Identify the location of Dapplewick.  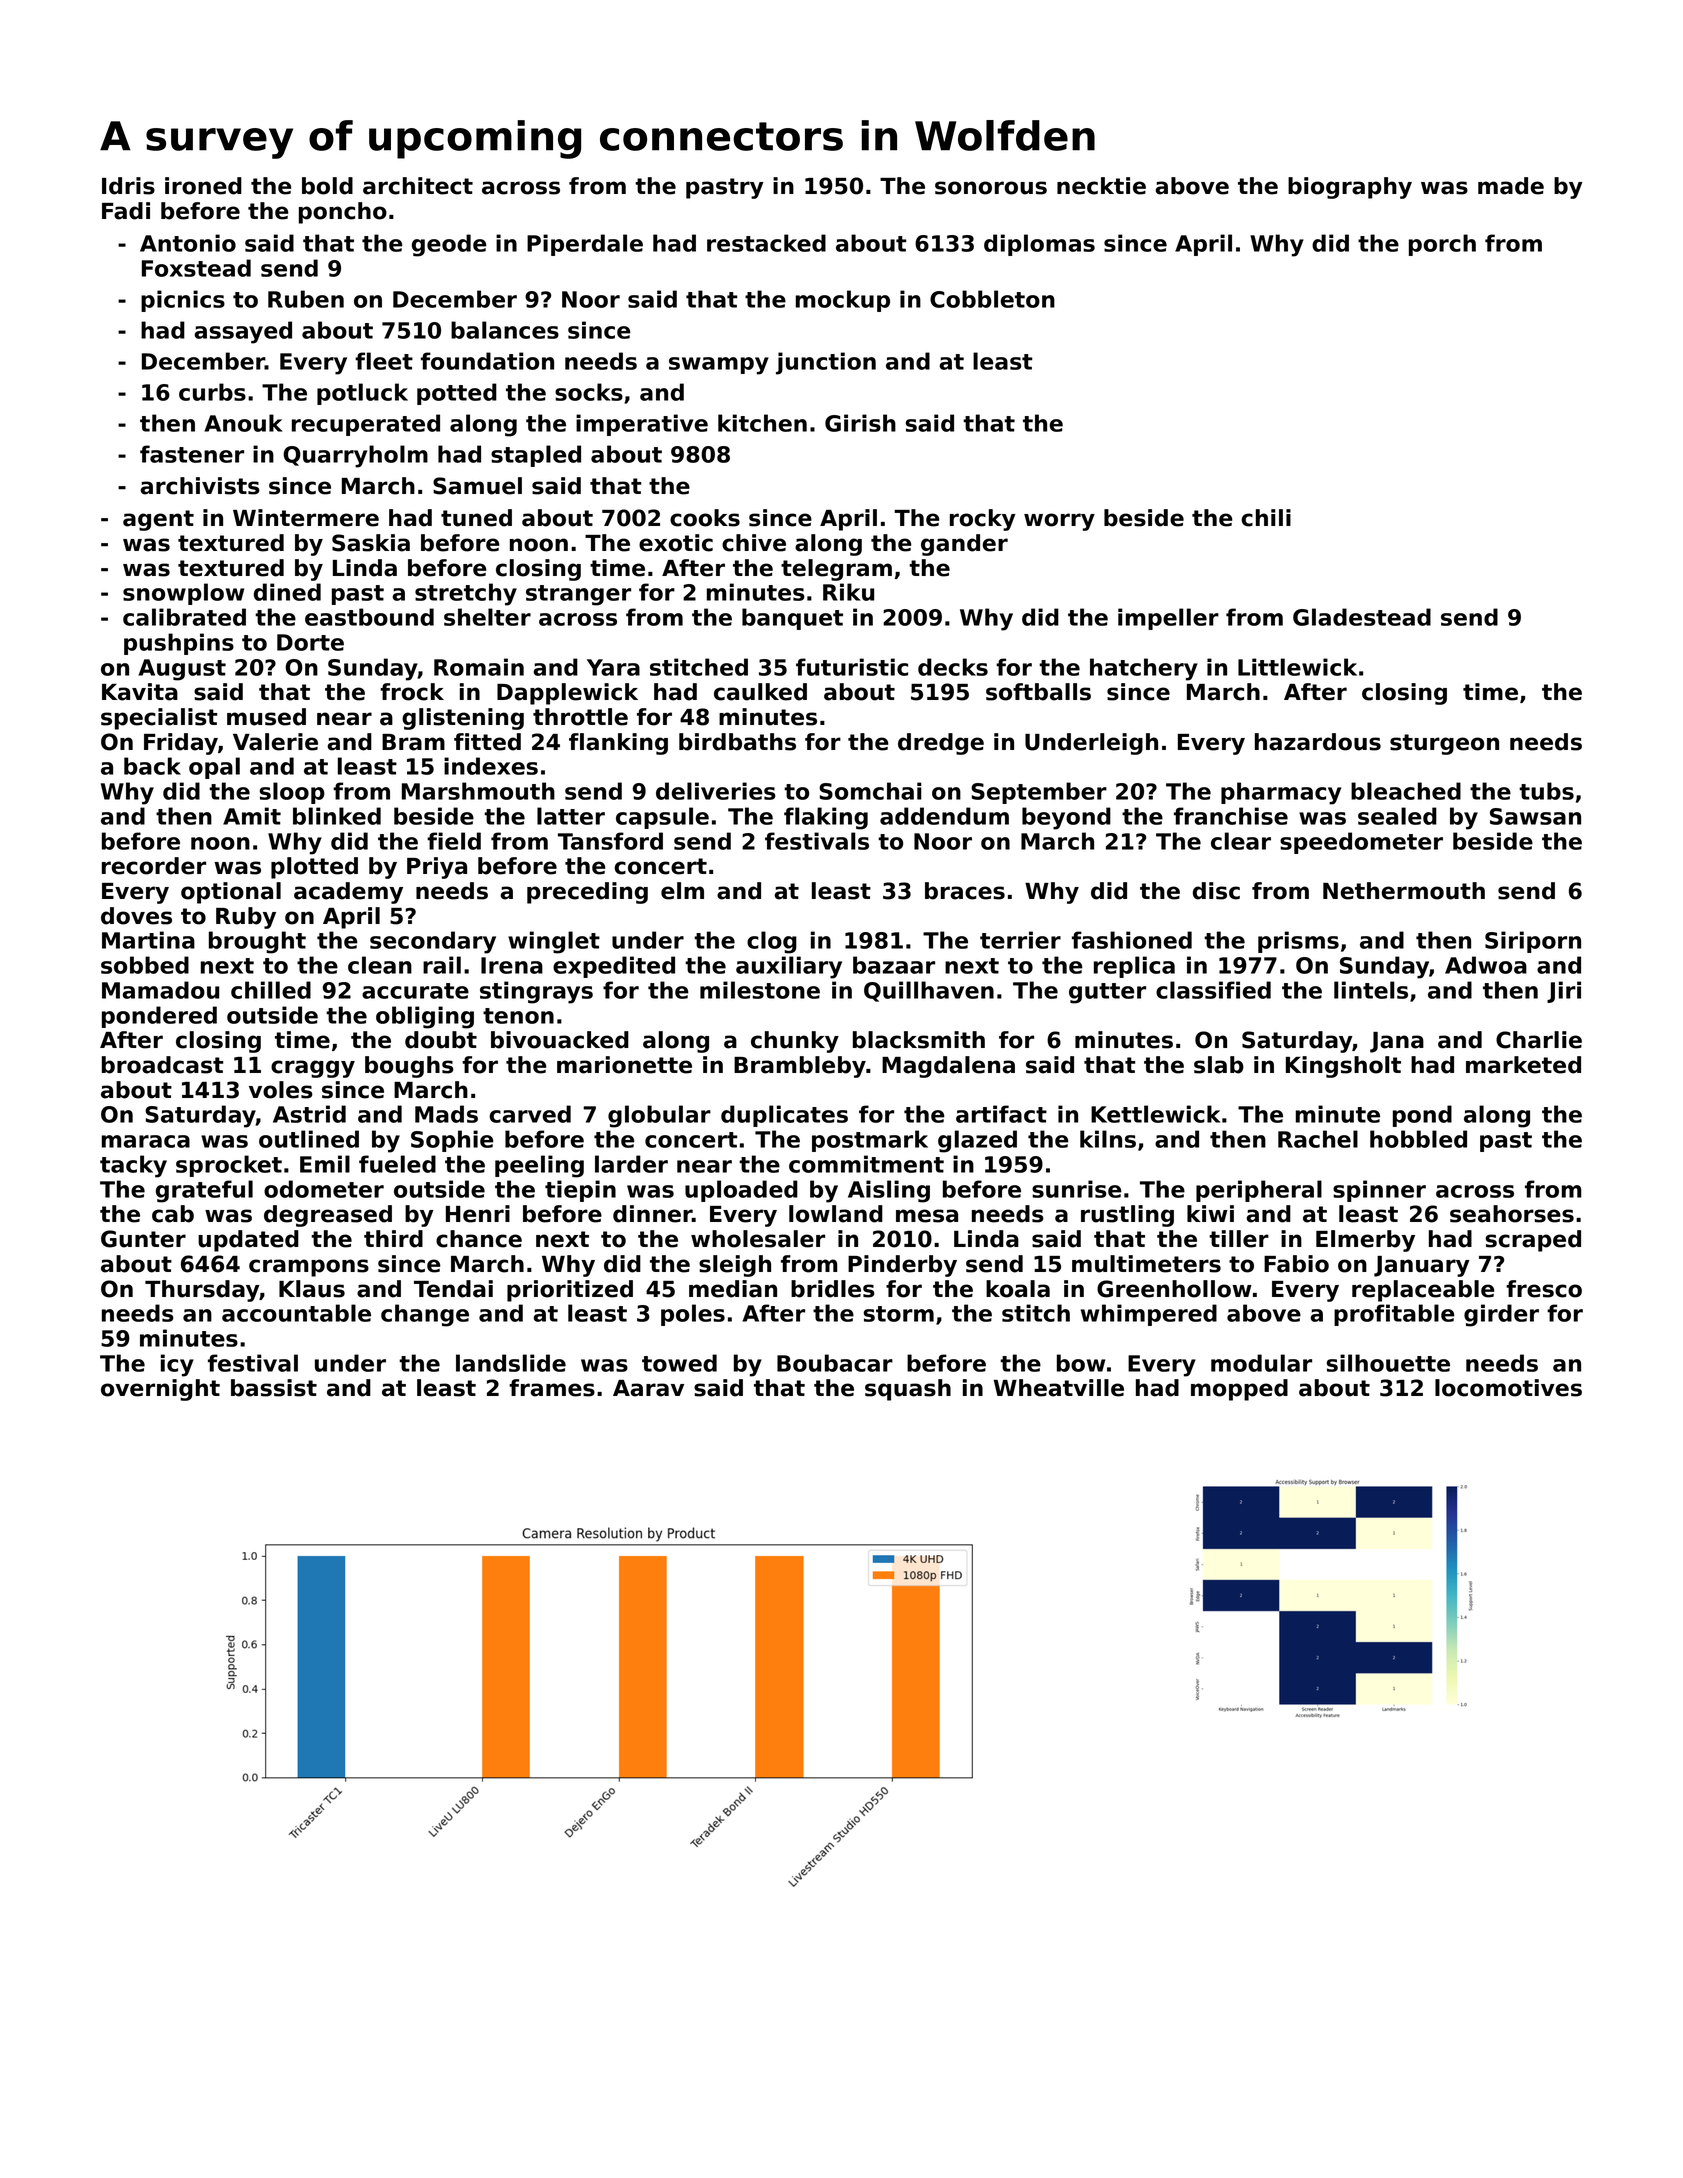
(567, 694).
